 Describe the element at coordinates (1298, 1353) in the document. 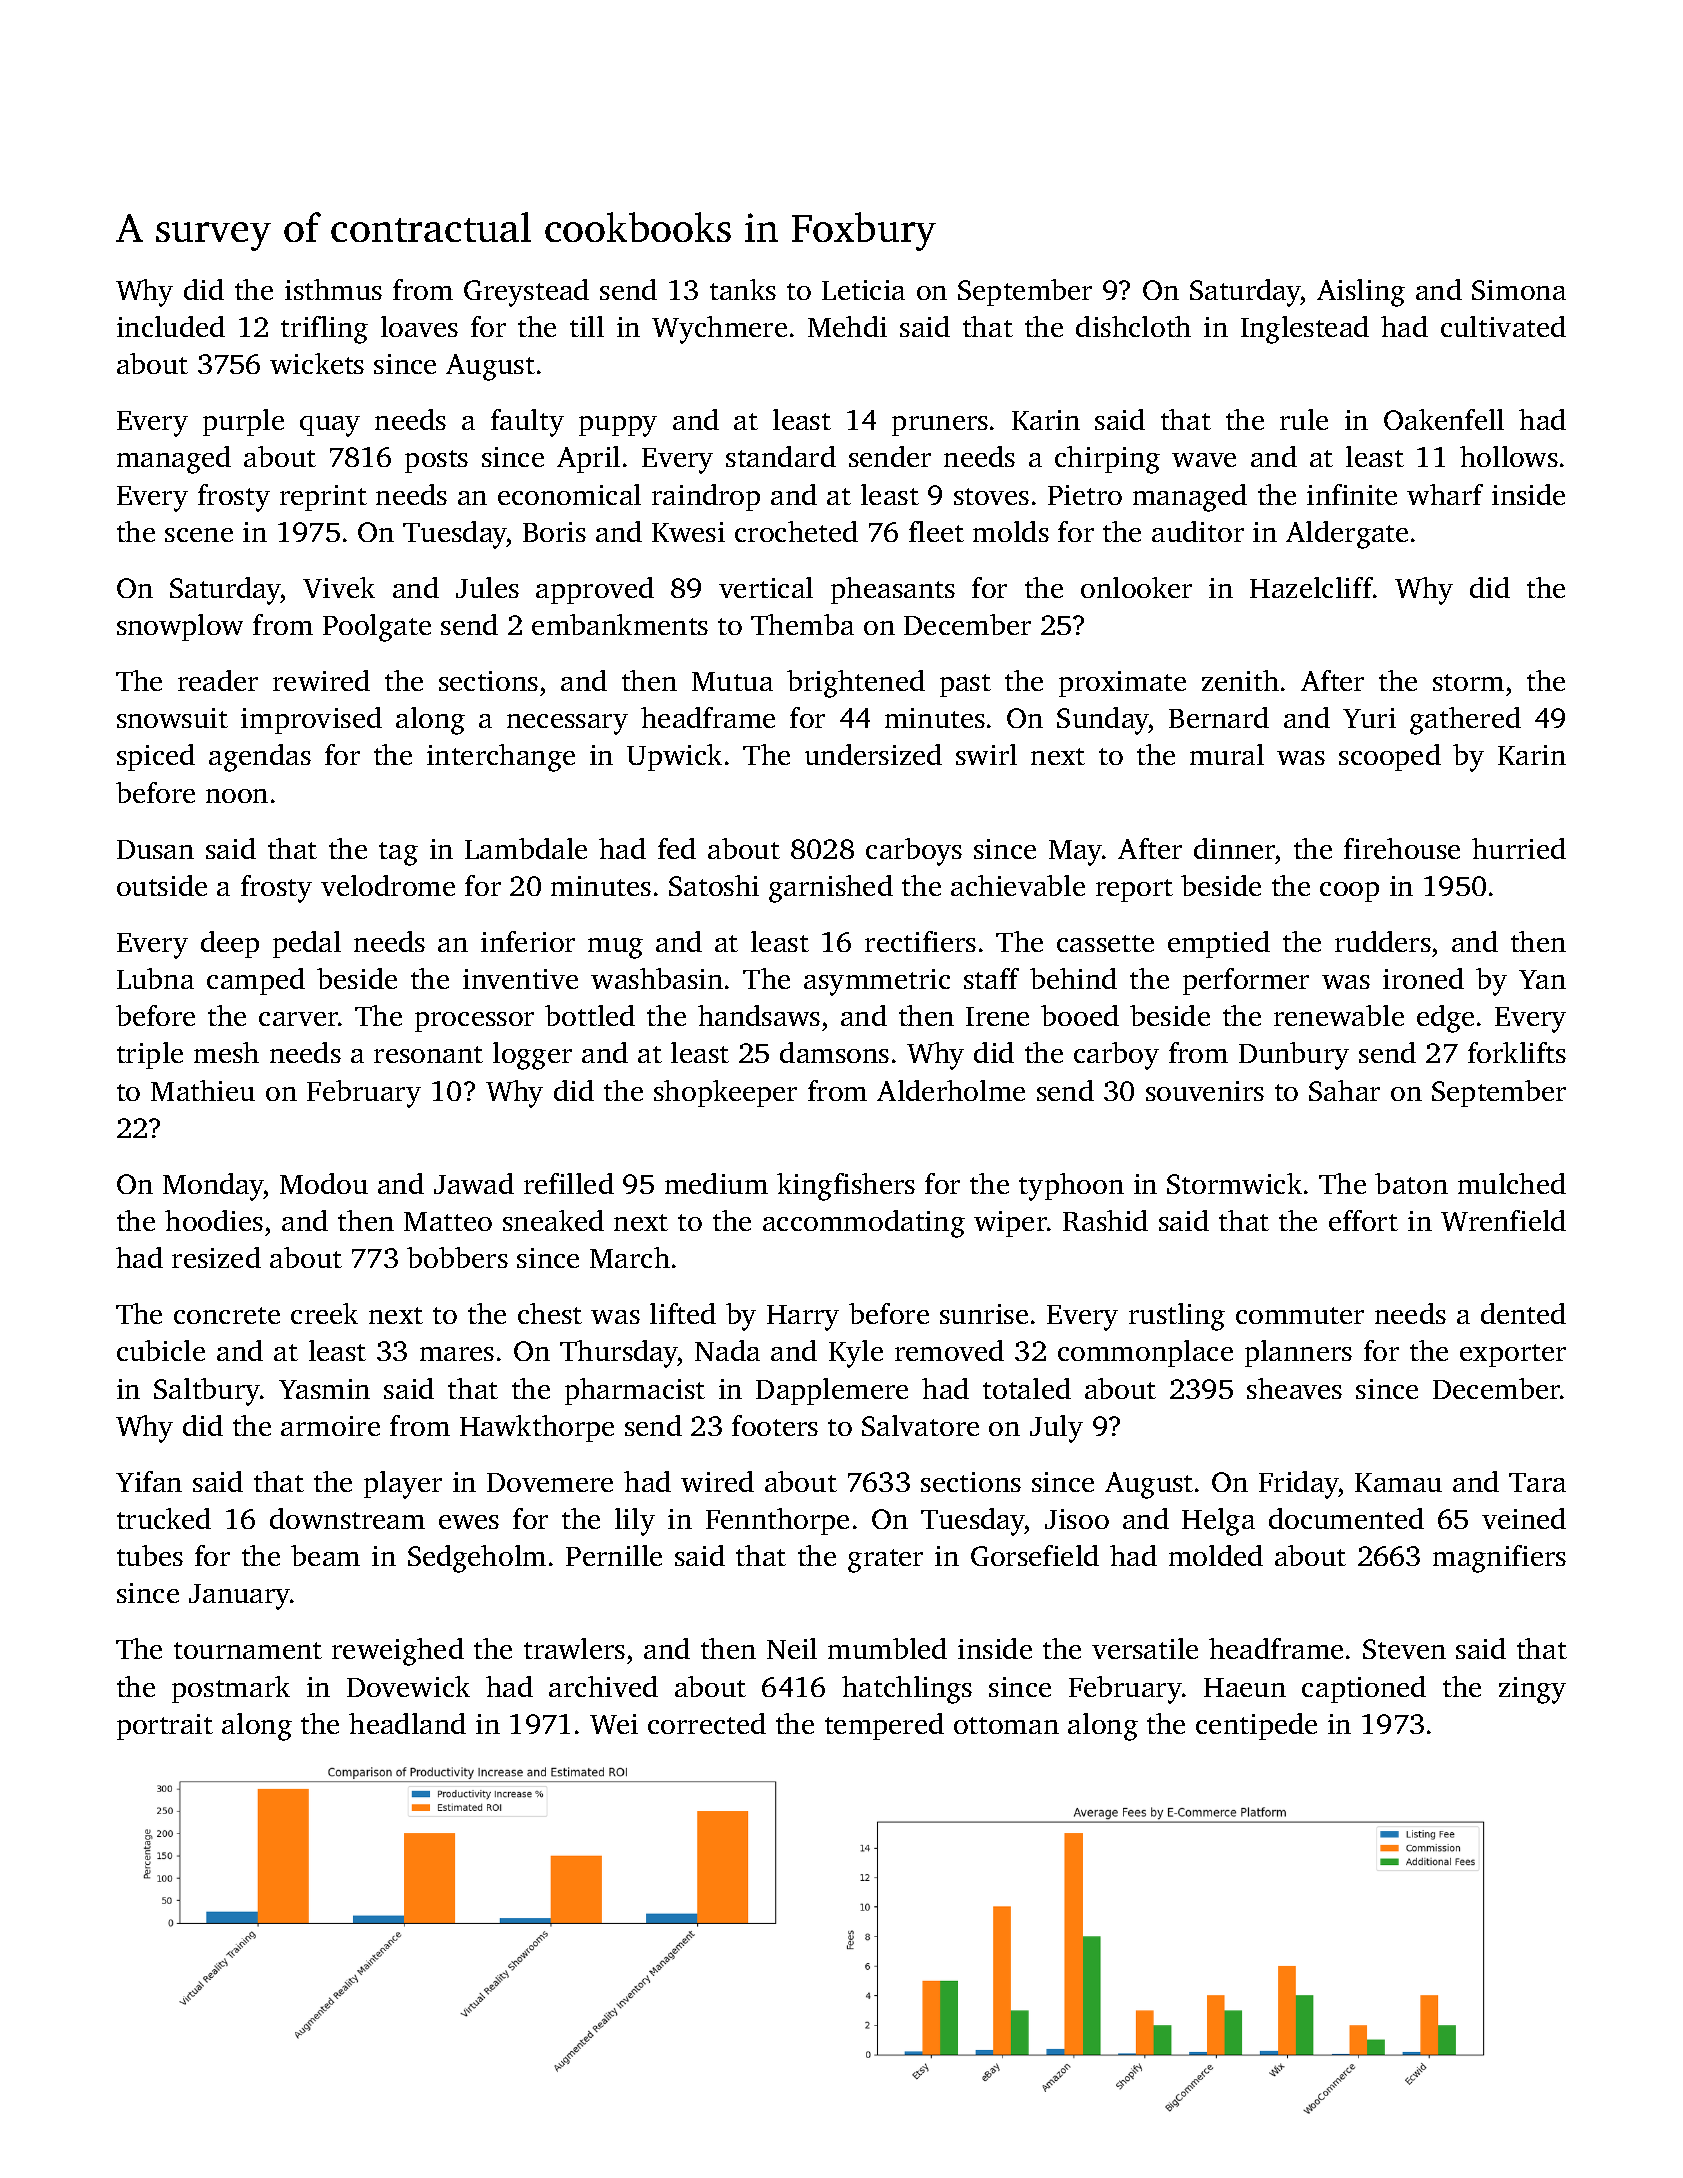

I see `planners` at that location.
